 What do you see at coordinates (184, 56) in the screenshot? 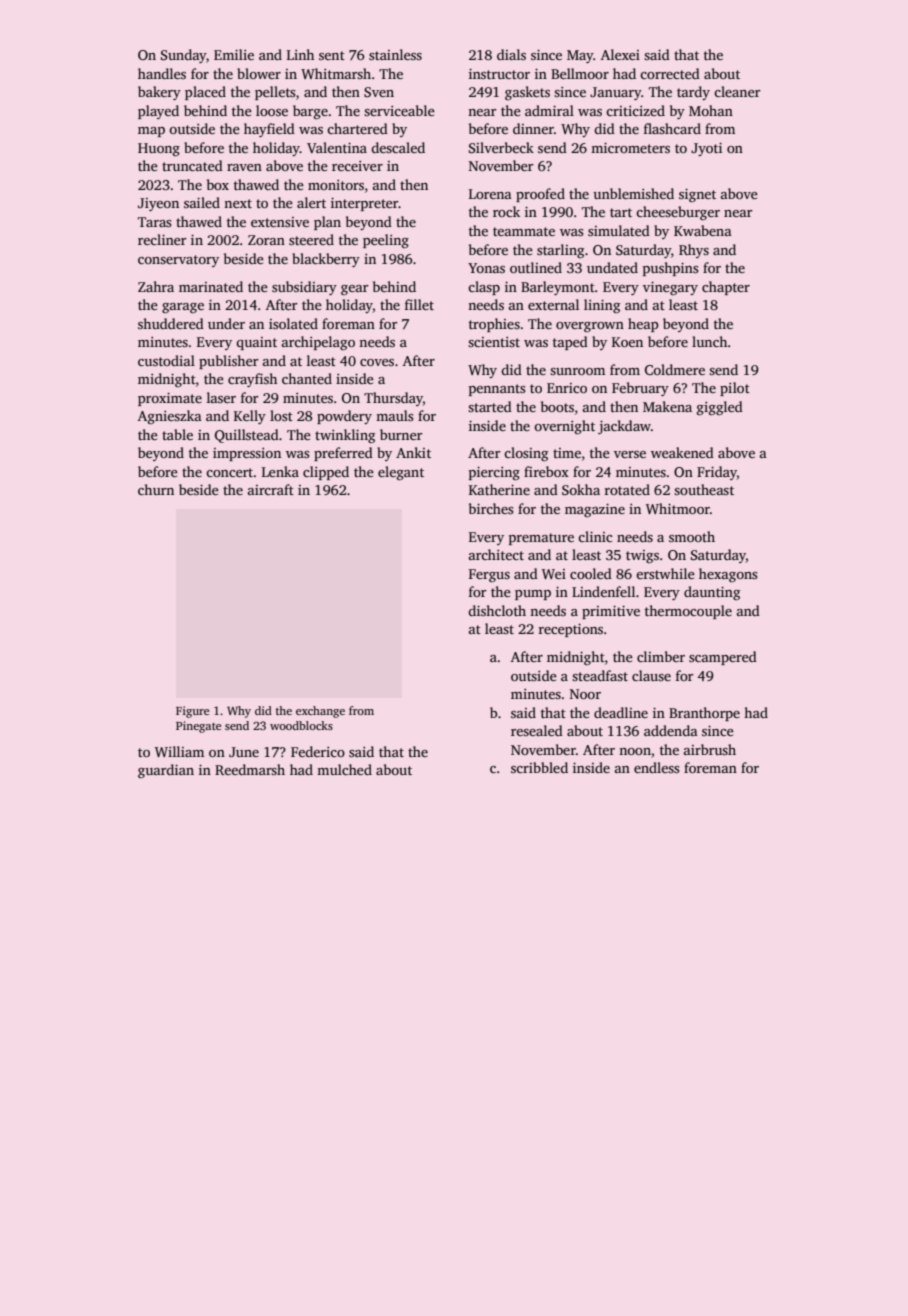
I see `Sunday` at bounding box center [184, 56].
